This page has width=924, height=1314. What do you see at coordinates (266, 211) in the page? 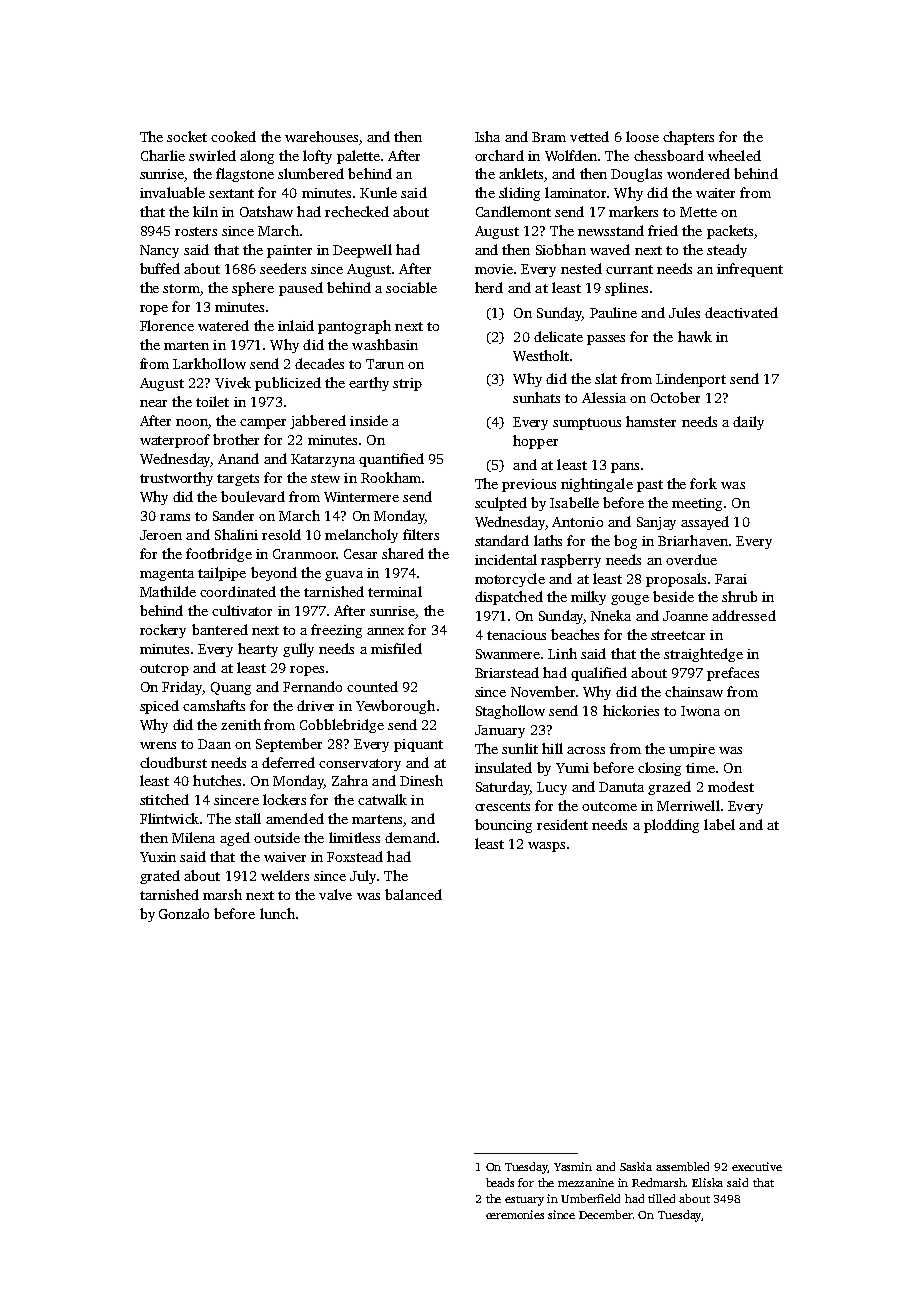
I see `Oatshaw` at bounding box center [266, 211].
